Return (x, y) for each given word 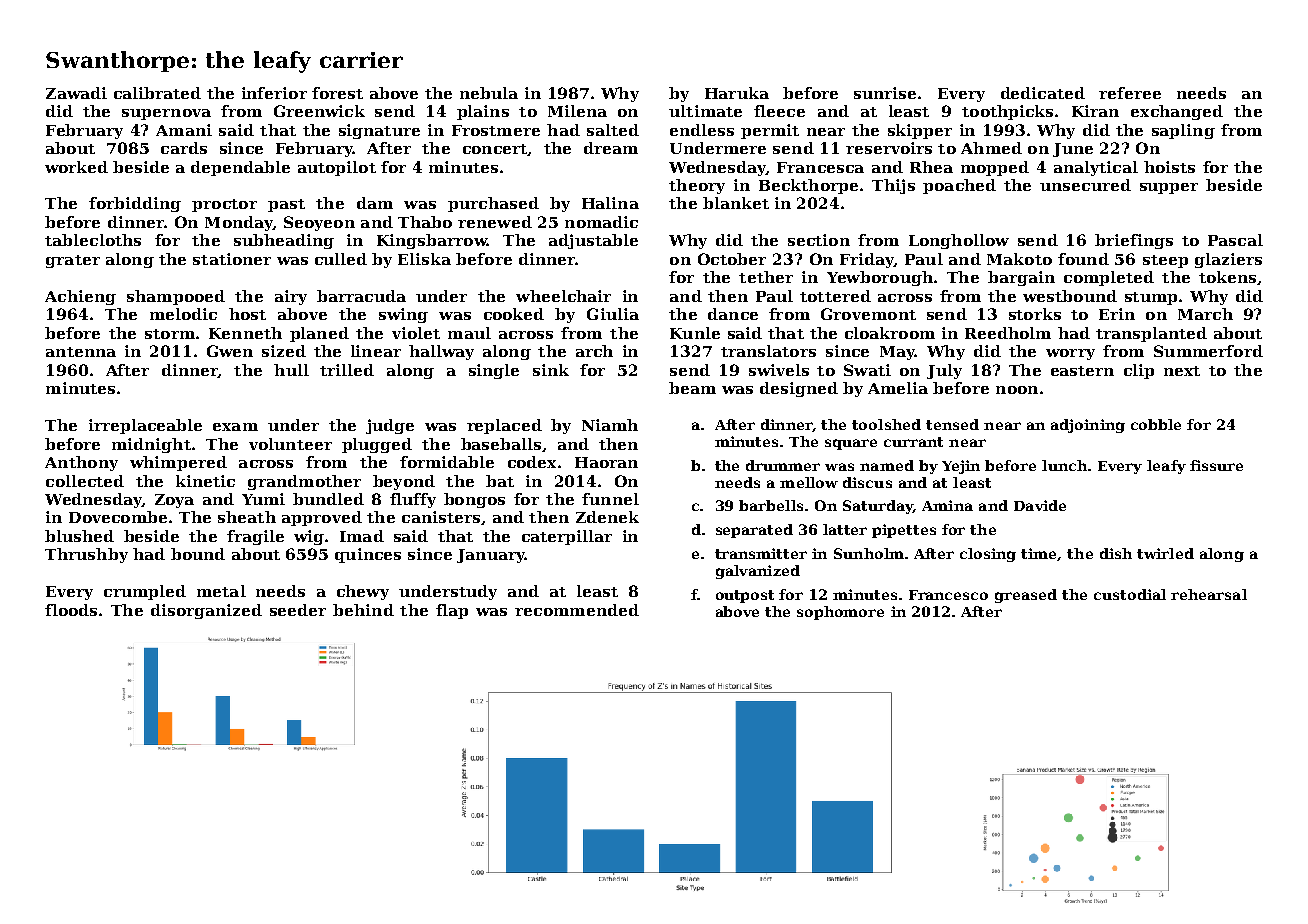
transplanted (1151, 334)
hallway (441, 352)
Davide (1040, 505)
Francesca (820, 167)
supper (1169, 188)
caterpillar (567, 537)
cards (184, 148)
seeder (298, 610)
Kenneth (245, 333)
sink (551, 370)
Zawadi (76, 93)
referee (1130, 93)
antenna (81, 352)
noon (1017, 390)
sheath (247, 517)
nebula (489, 93)
